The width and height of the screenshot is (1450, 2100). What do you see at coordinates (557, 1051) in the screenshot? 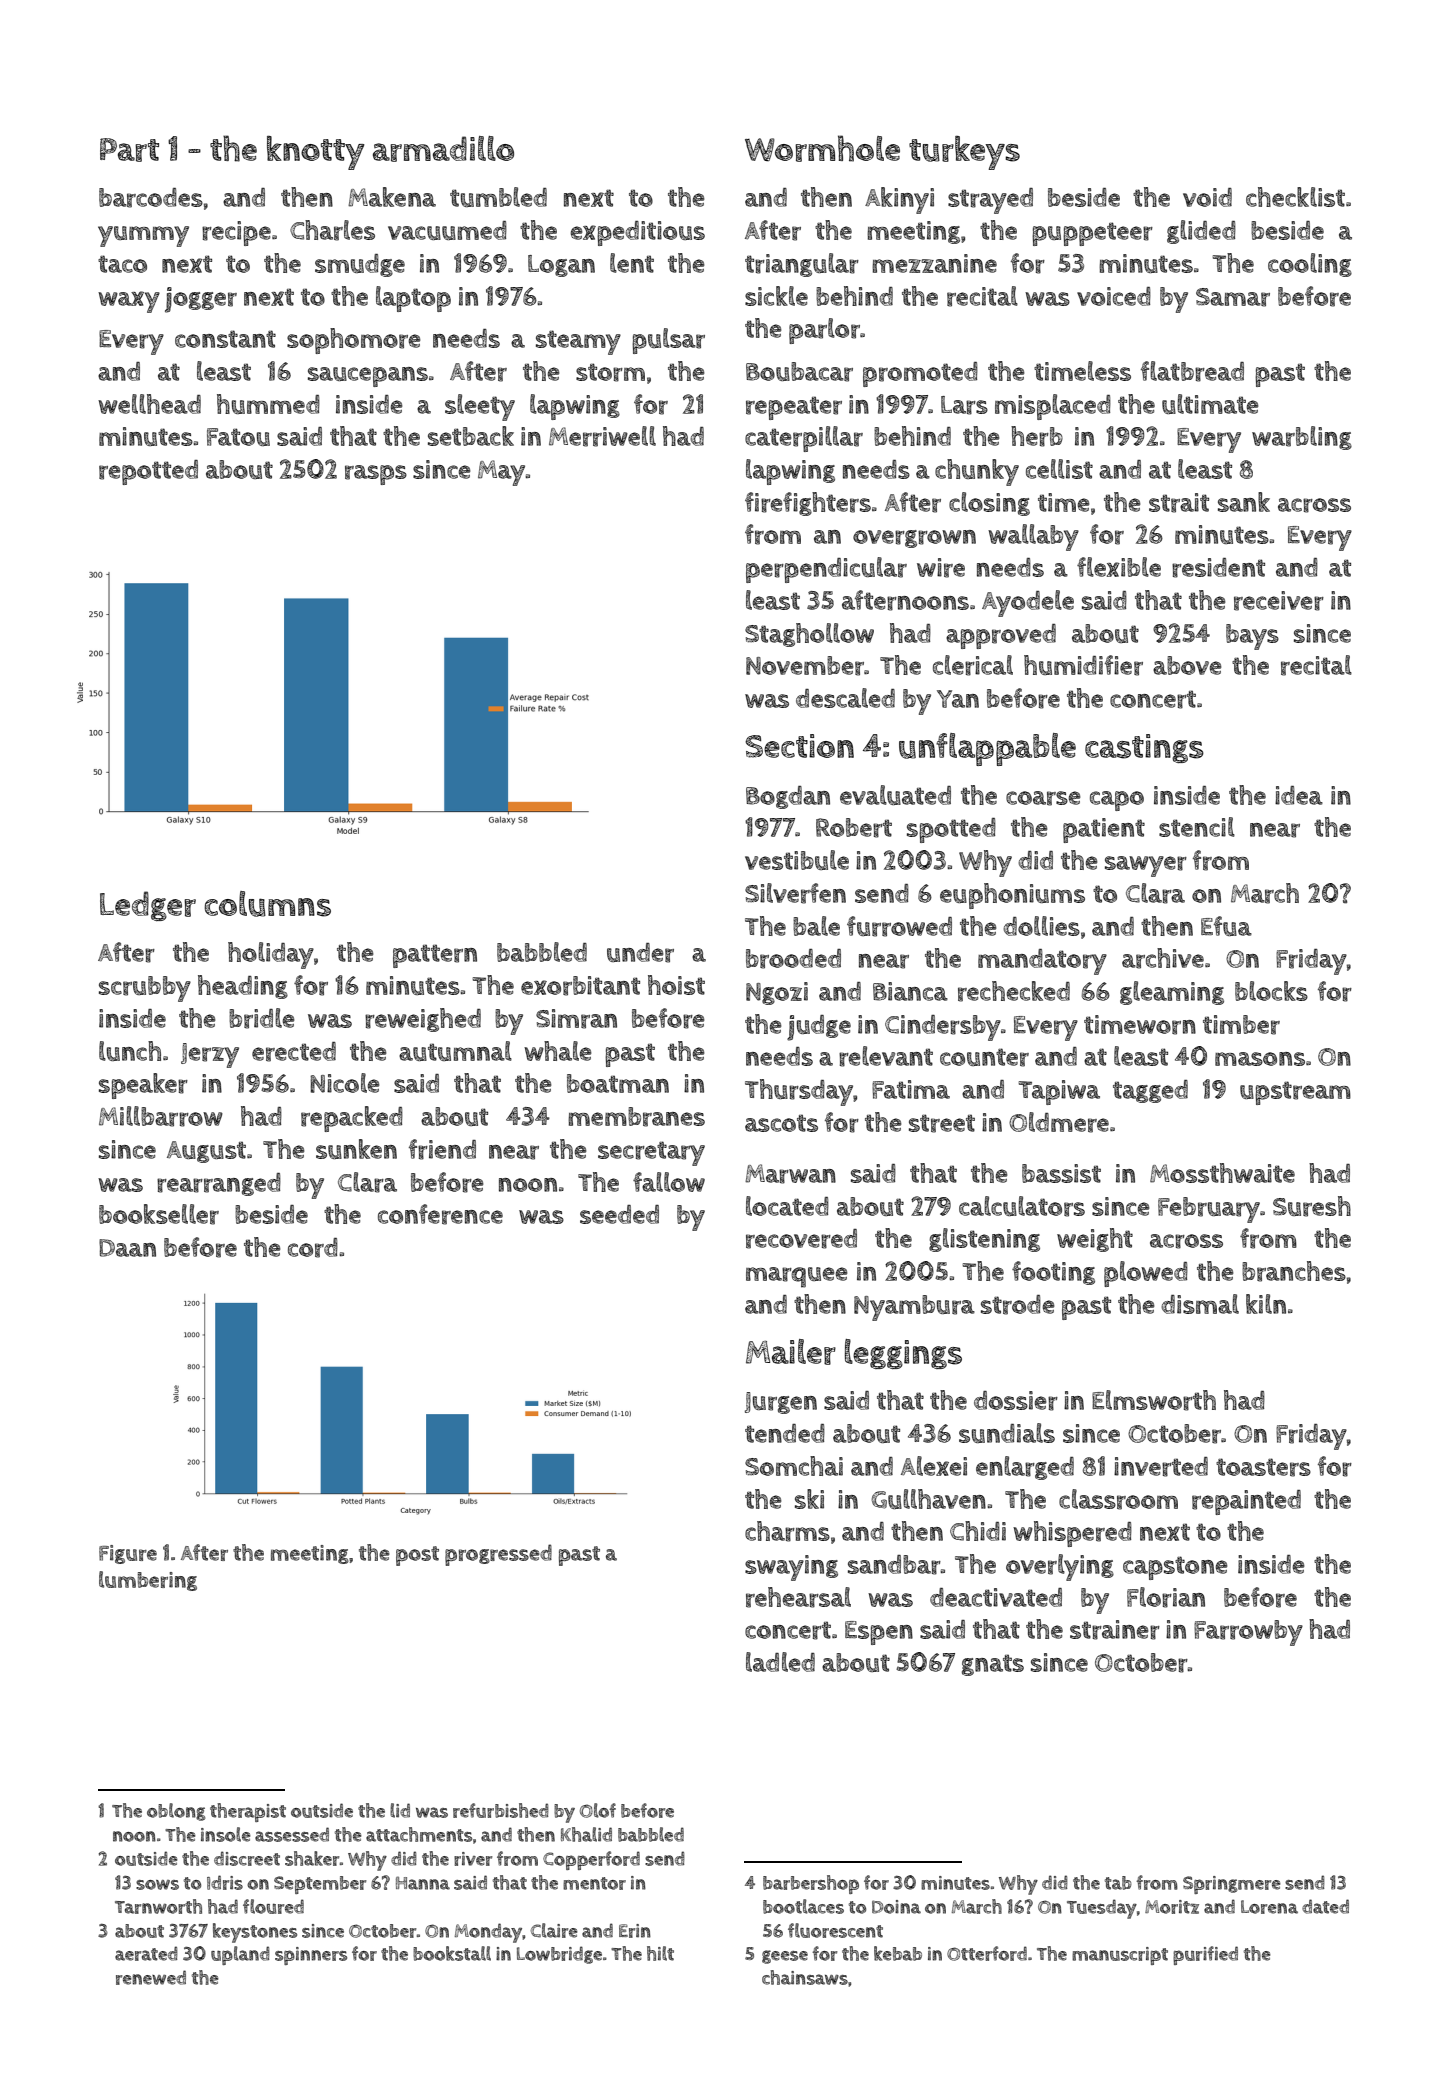
I see `whale` at bounding box center [557, 1051].
